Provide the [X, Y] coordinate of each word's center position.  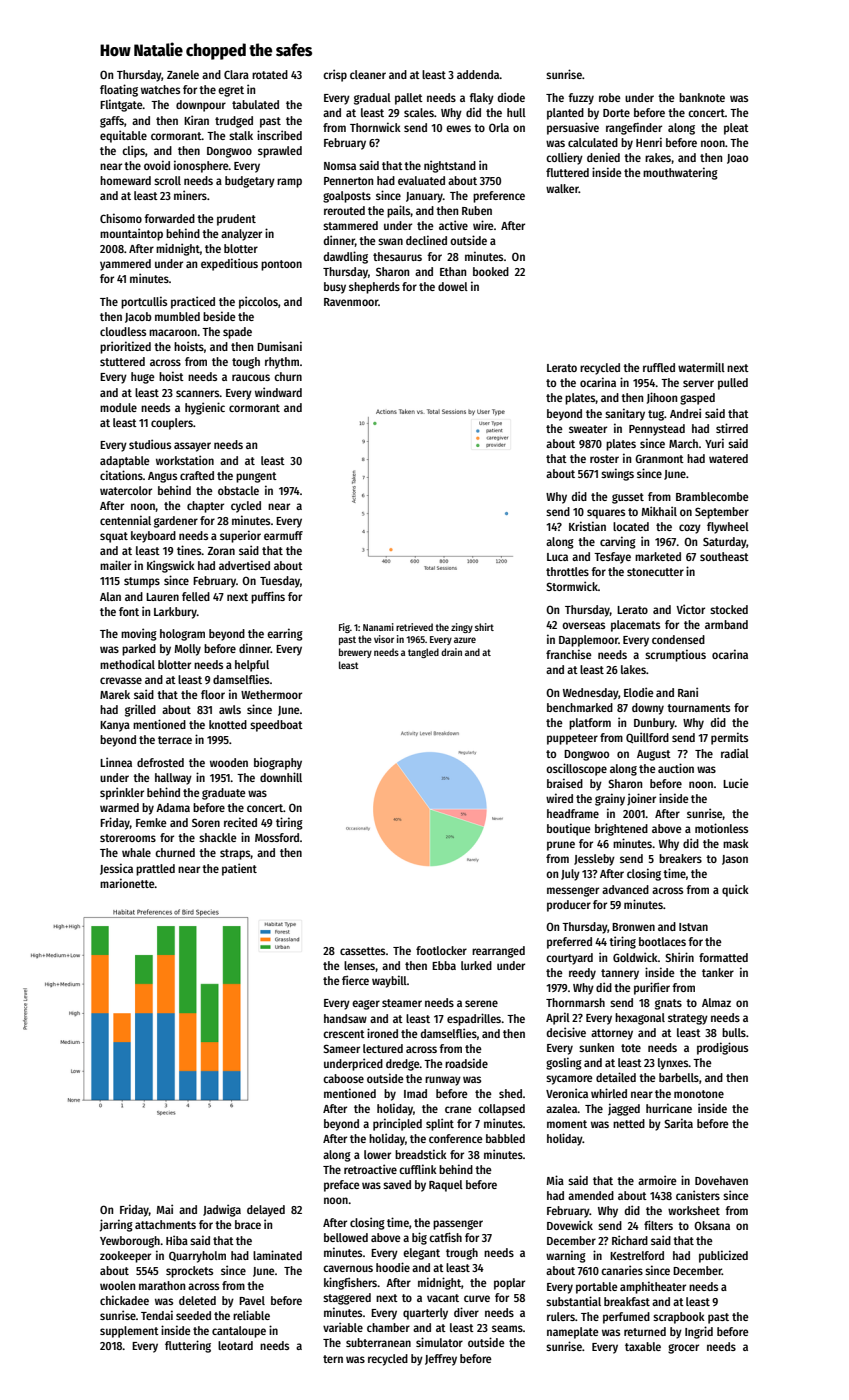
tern [333, 1359]
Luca [557, 557]
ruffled [659, 367]
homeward [125, 180]
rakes [658, 157]
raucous [251, 377]
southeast [724, 556]
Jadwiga [222, 1210]
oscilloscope [576, 769]
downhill [281, 777]
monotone [699, 1094]
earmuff [283, 535]
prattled [155, 870]
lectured [383, 1048]
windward [278, 392]
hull [516, 112]
